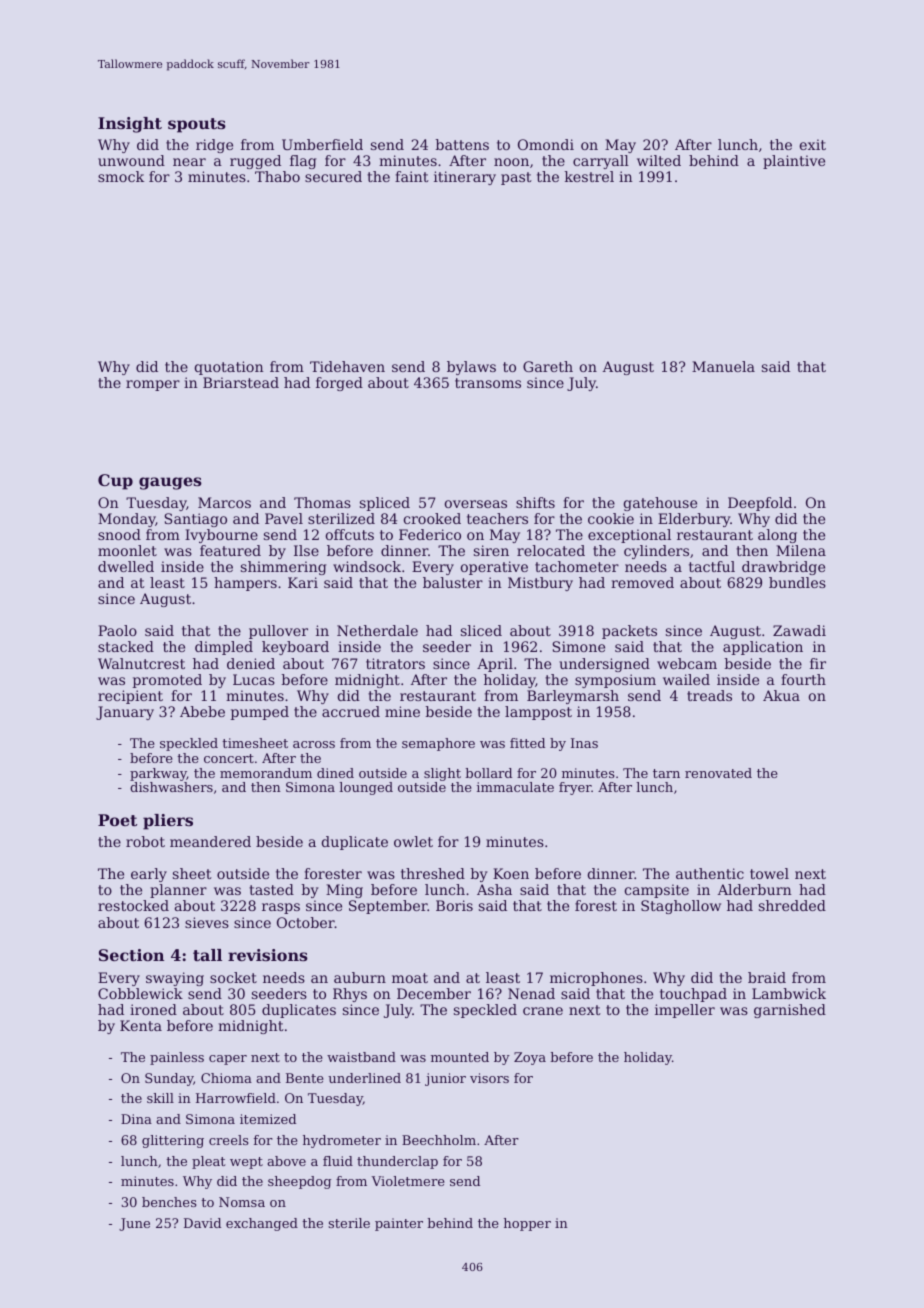 The image size is (924, 1308). Describe the element at coordinates (777, 536) in the page. I see `along` at that location.
